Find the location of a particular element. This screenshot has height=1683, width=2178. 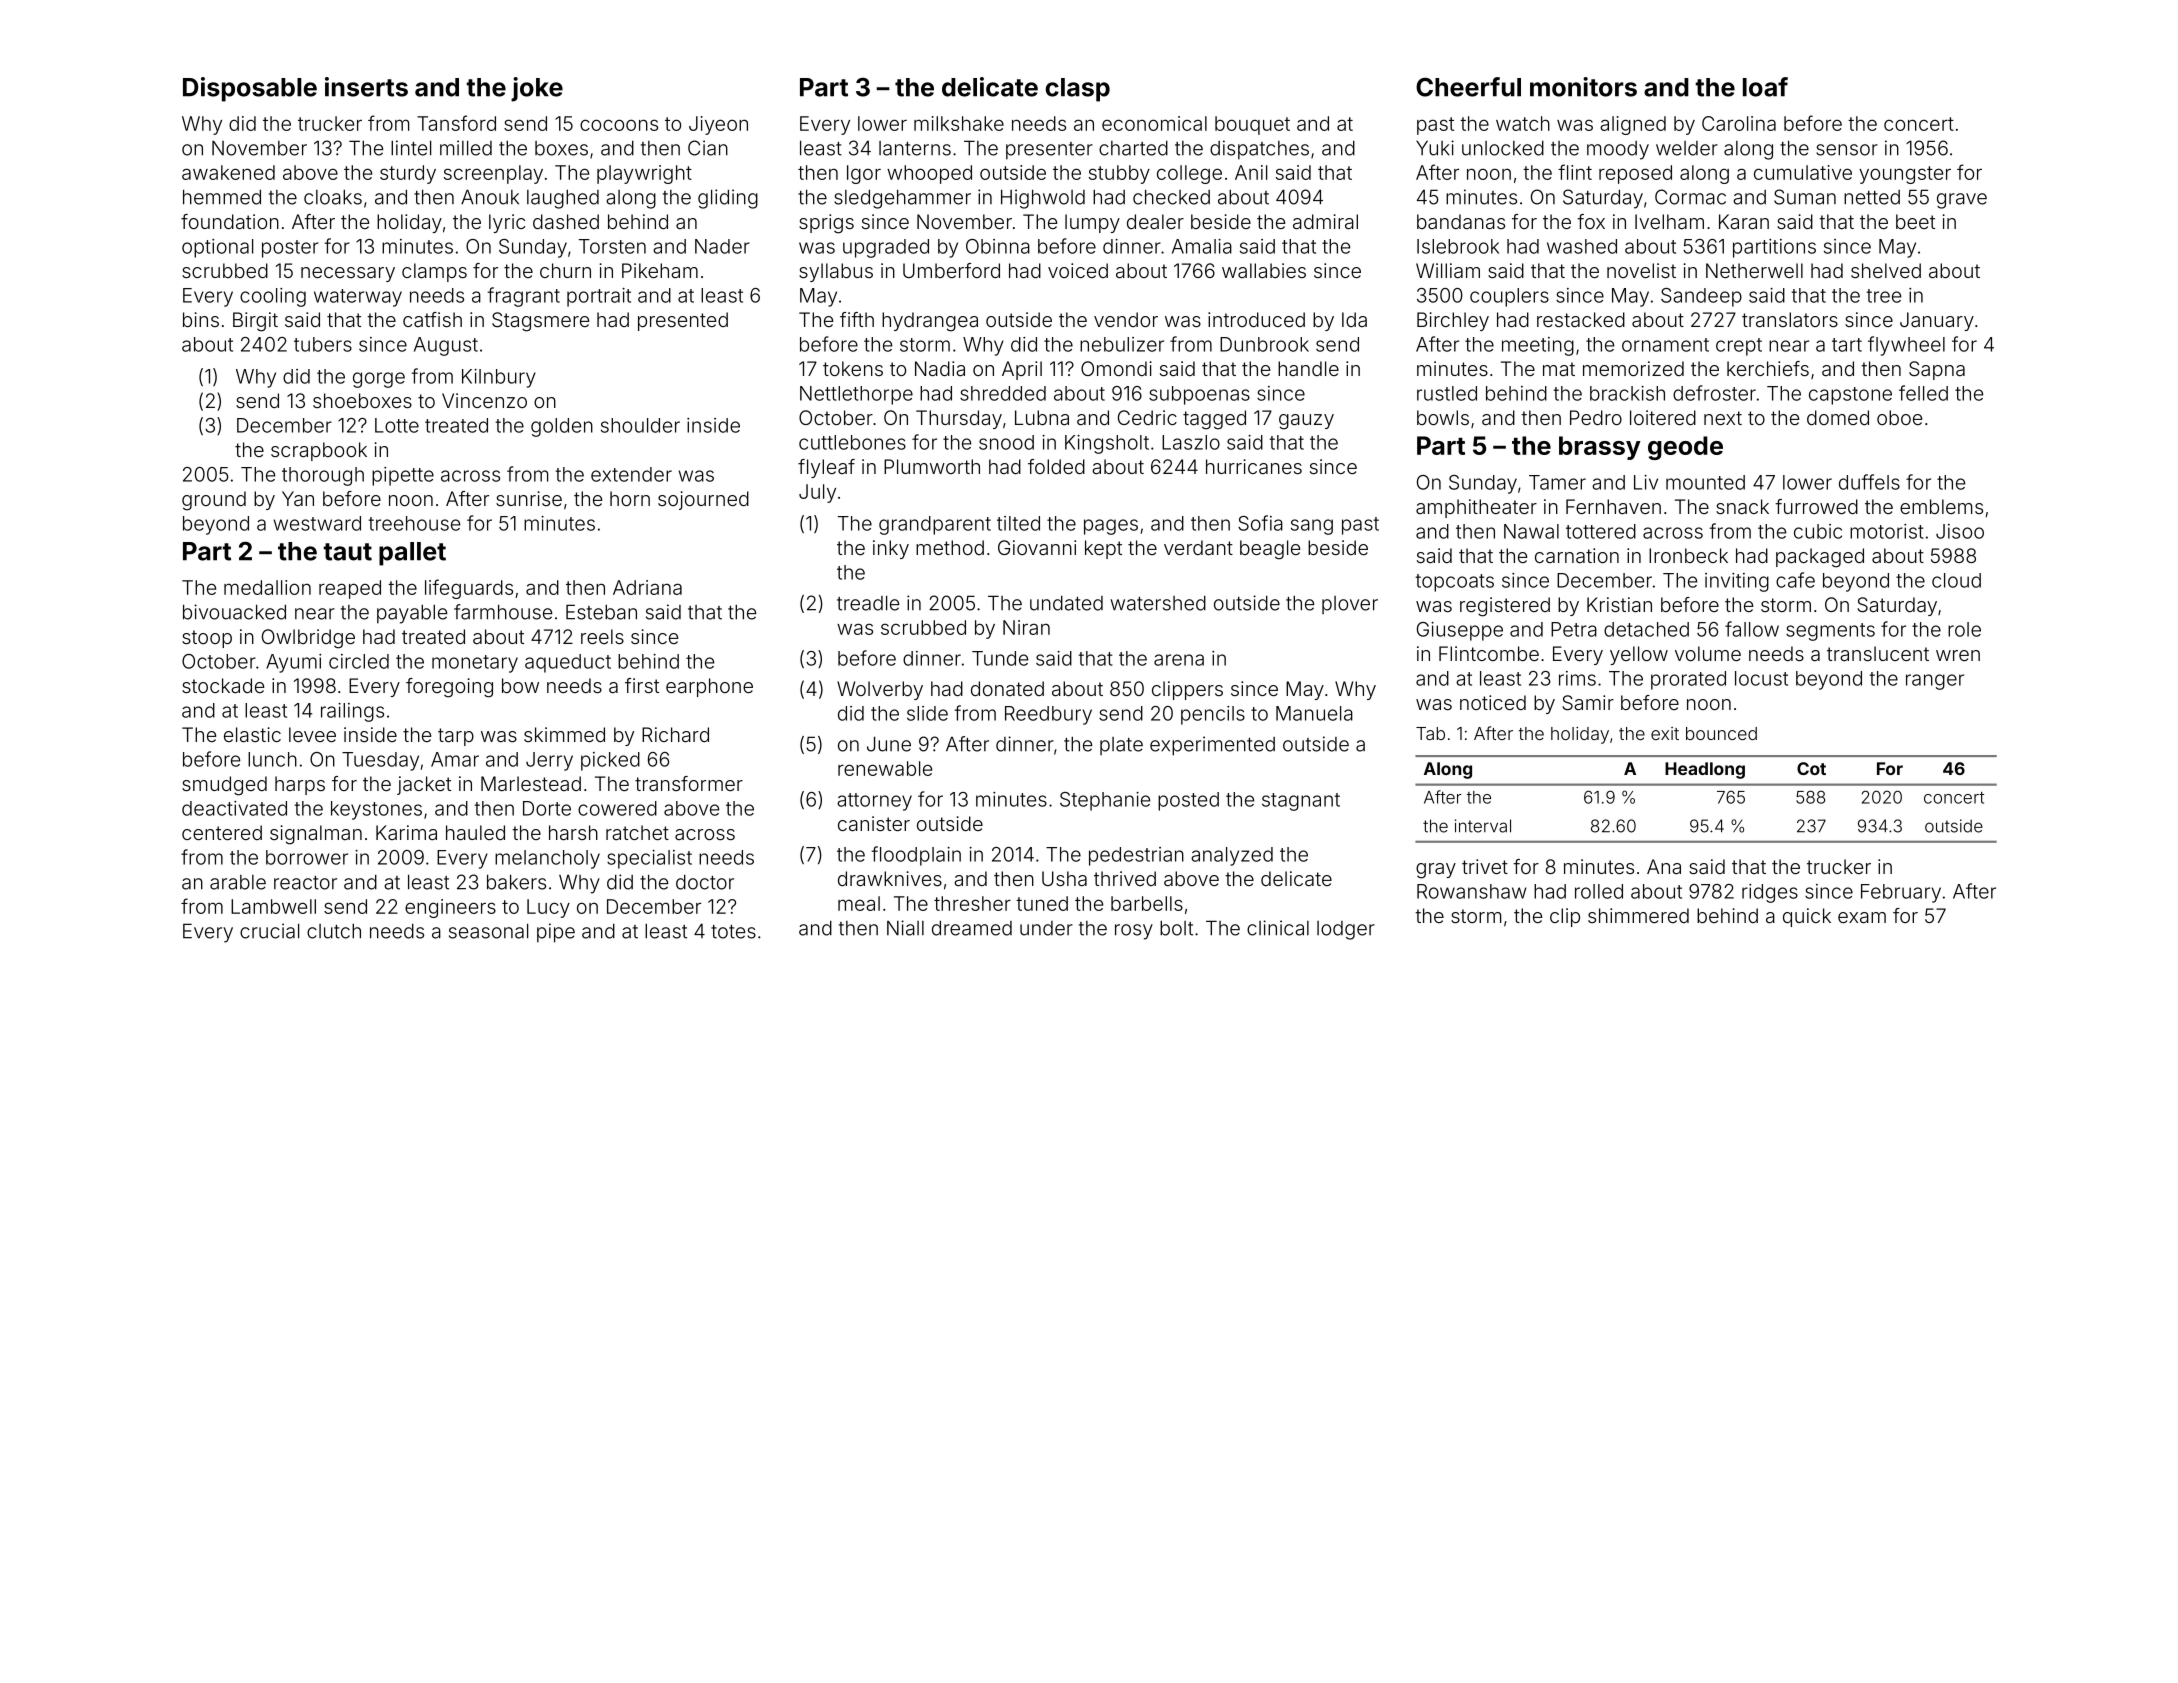

crucial is located at coordinates (269, 931).
